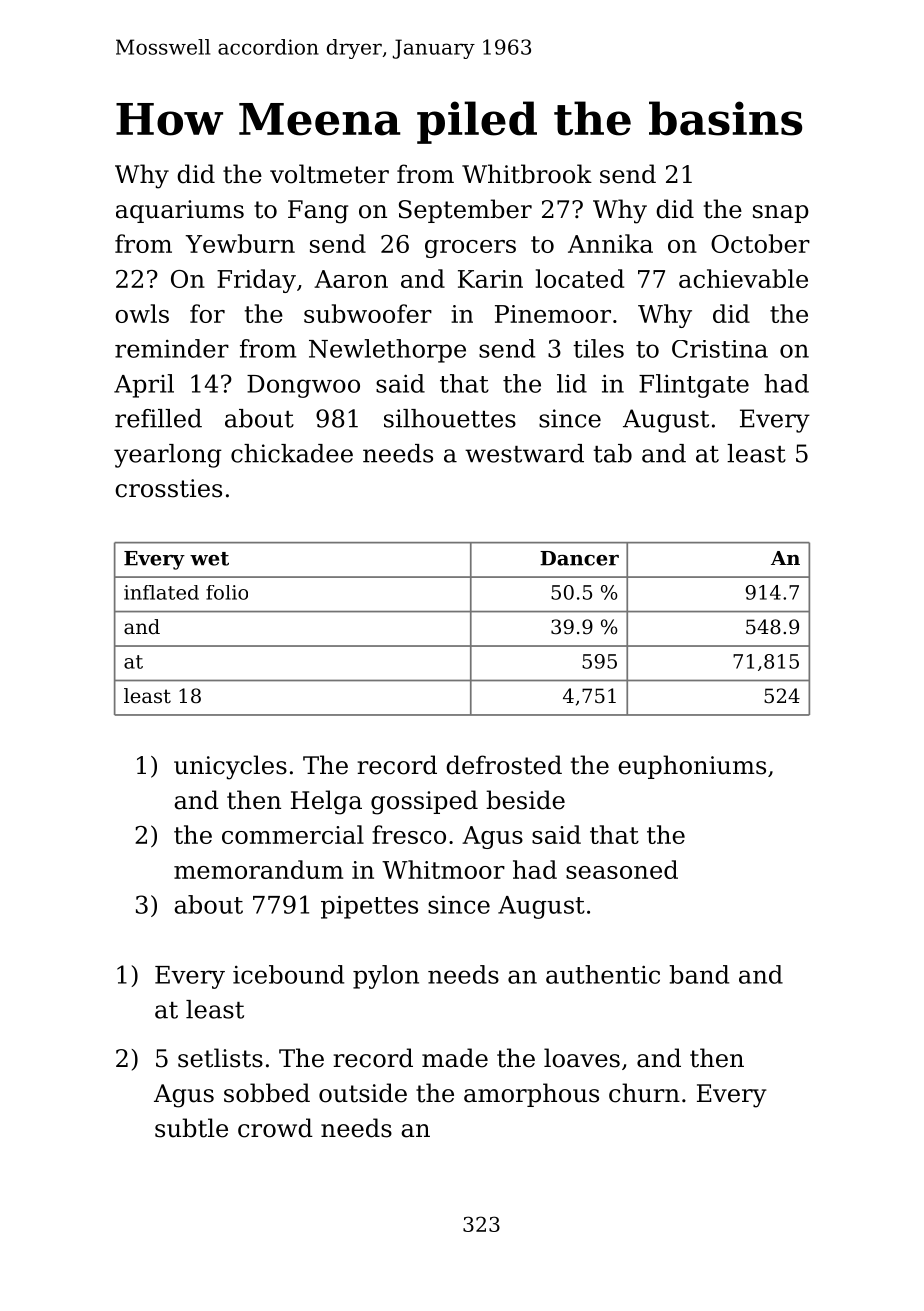 The width and height of the screenshot is (924, 1311). What do you see at coordinates (386, 977) in the screenshot?
I see `pylon` at bounding box center [386, 977].
